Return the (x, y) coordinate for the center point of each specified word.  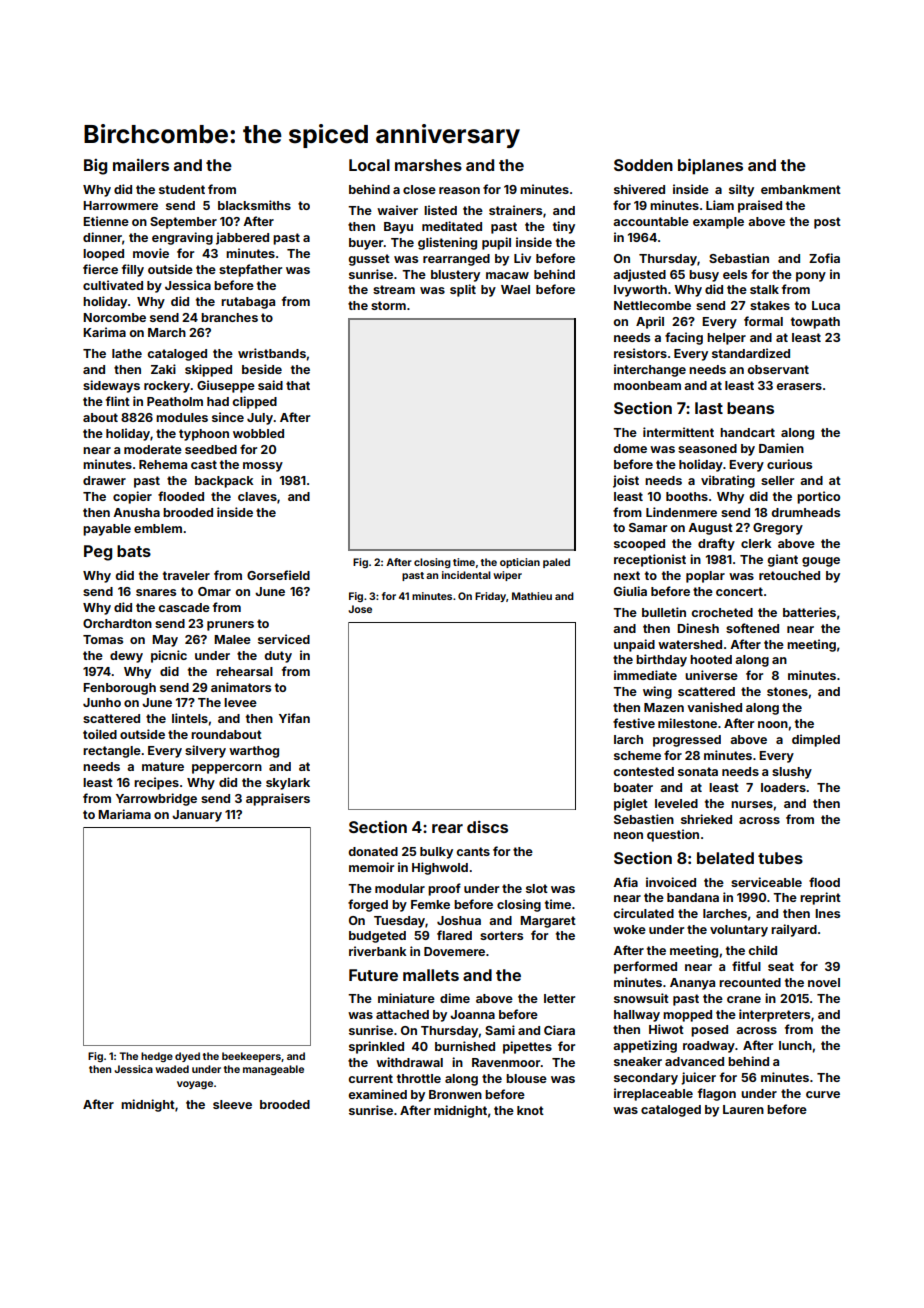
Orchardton (117, 623)
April (650, 322)
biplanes (710, 166)
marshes (428, 165)
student (182, 189)
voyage (195, 1085)
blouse (526, 1078)
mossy (263, 467)
